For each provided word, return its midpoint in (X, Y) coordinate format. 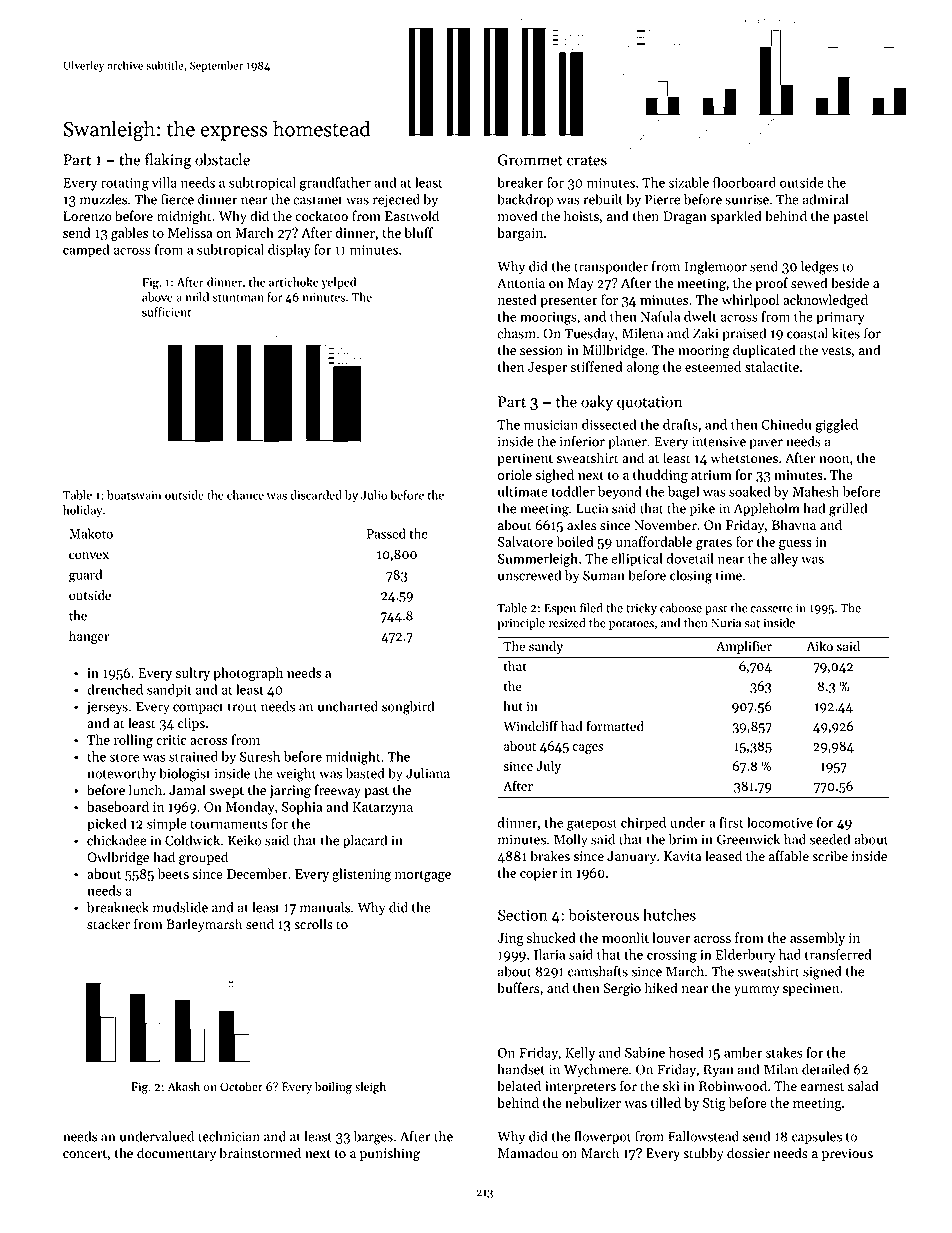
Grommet (530, 160)
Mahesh (815, 491)
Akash (183, 1086)
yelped (339, 283)
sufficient (166, 312)
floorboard (744, 182)
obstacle (222, 159)
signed (822, 973)
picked (106, 825)
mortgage (423, 876)
